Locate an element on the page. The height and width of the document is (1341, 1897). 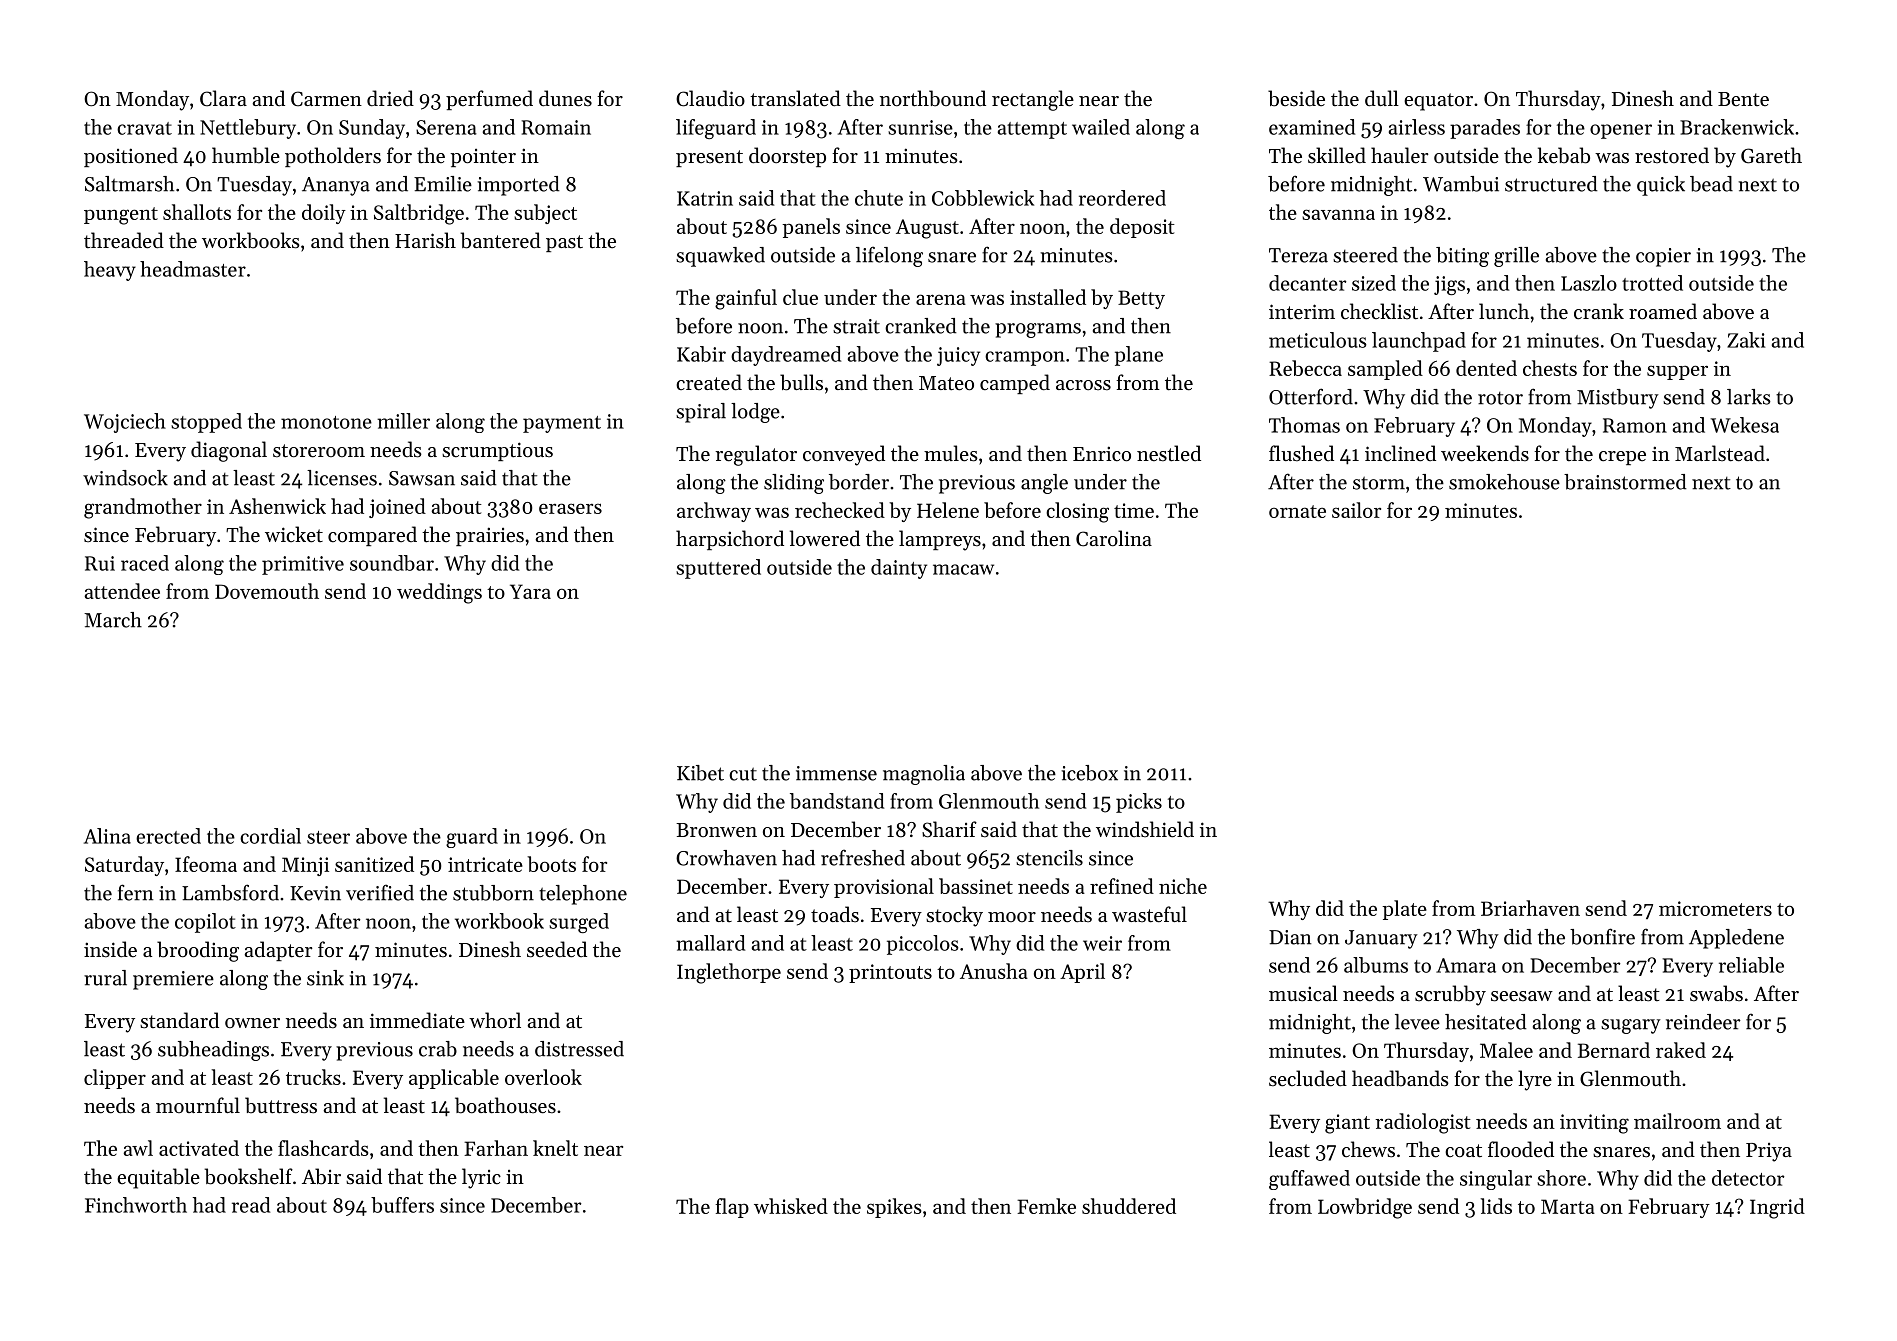
ornate is located at coordinates (1297, 511).
